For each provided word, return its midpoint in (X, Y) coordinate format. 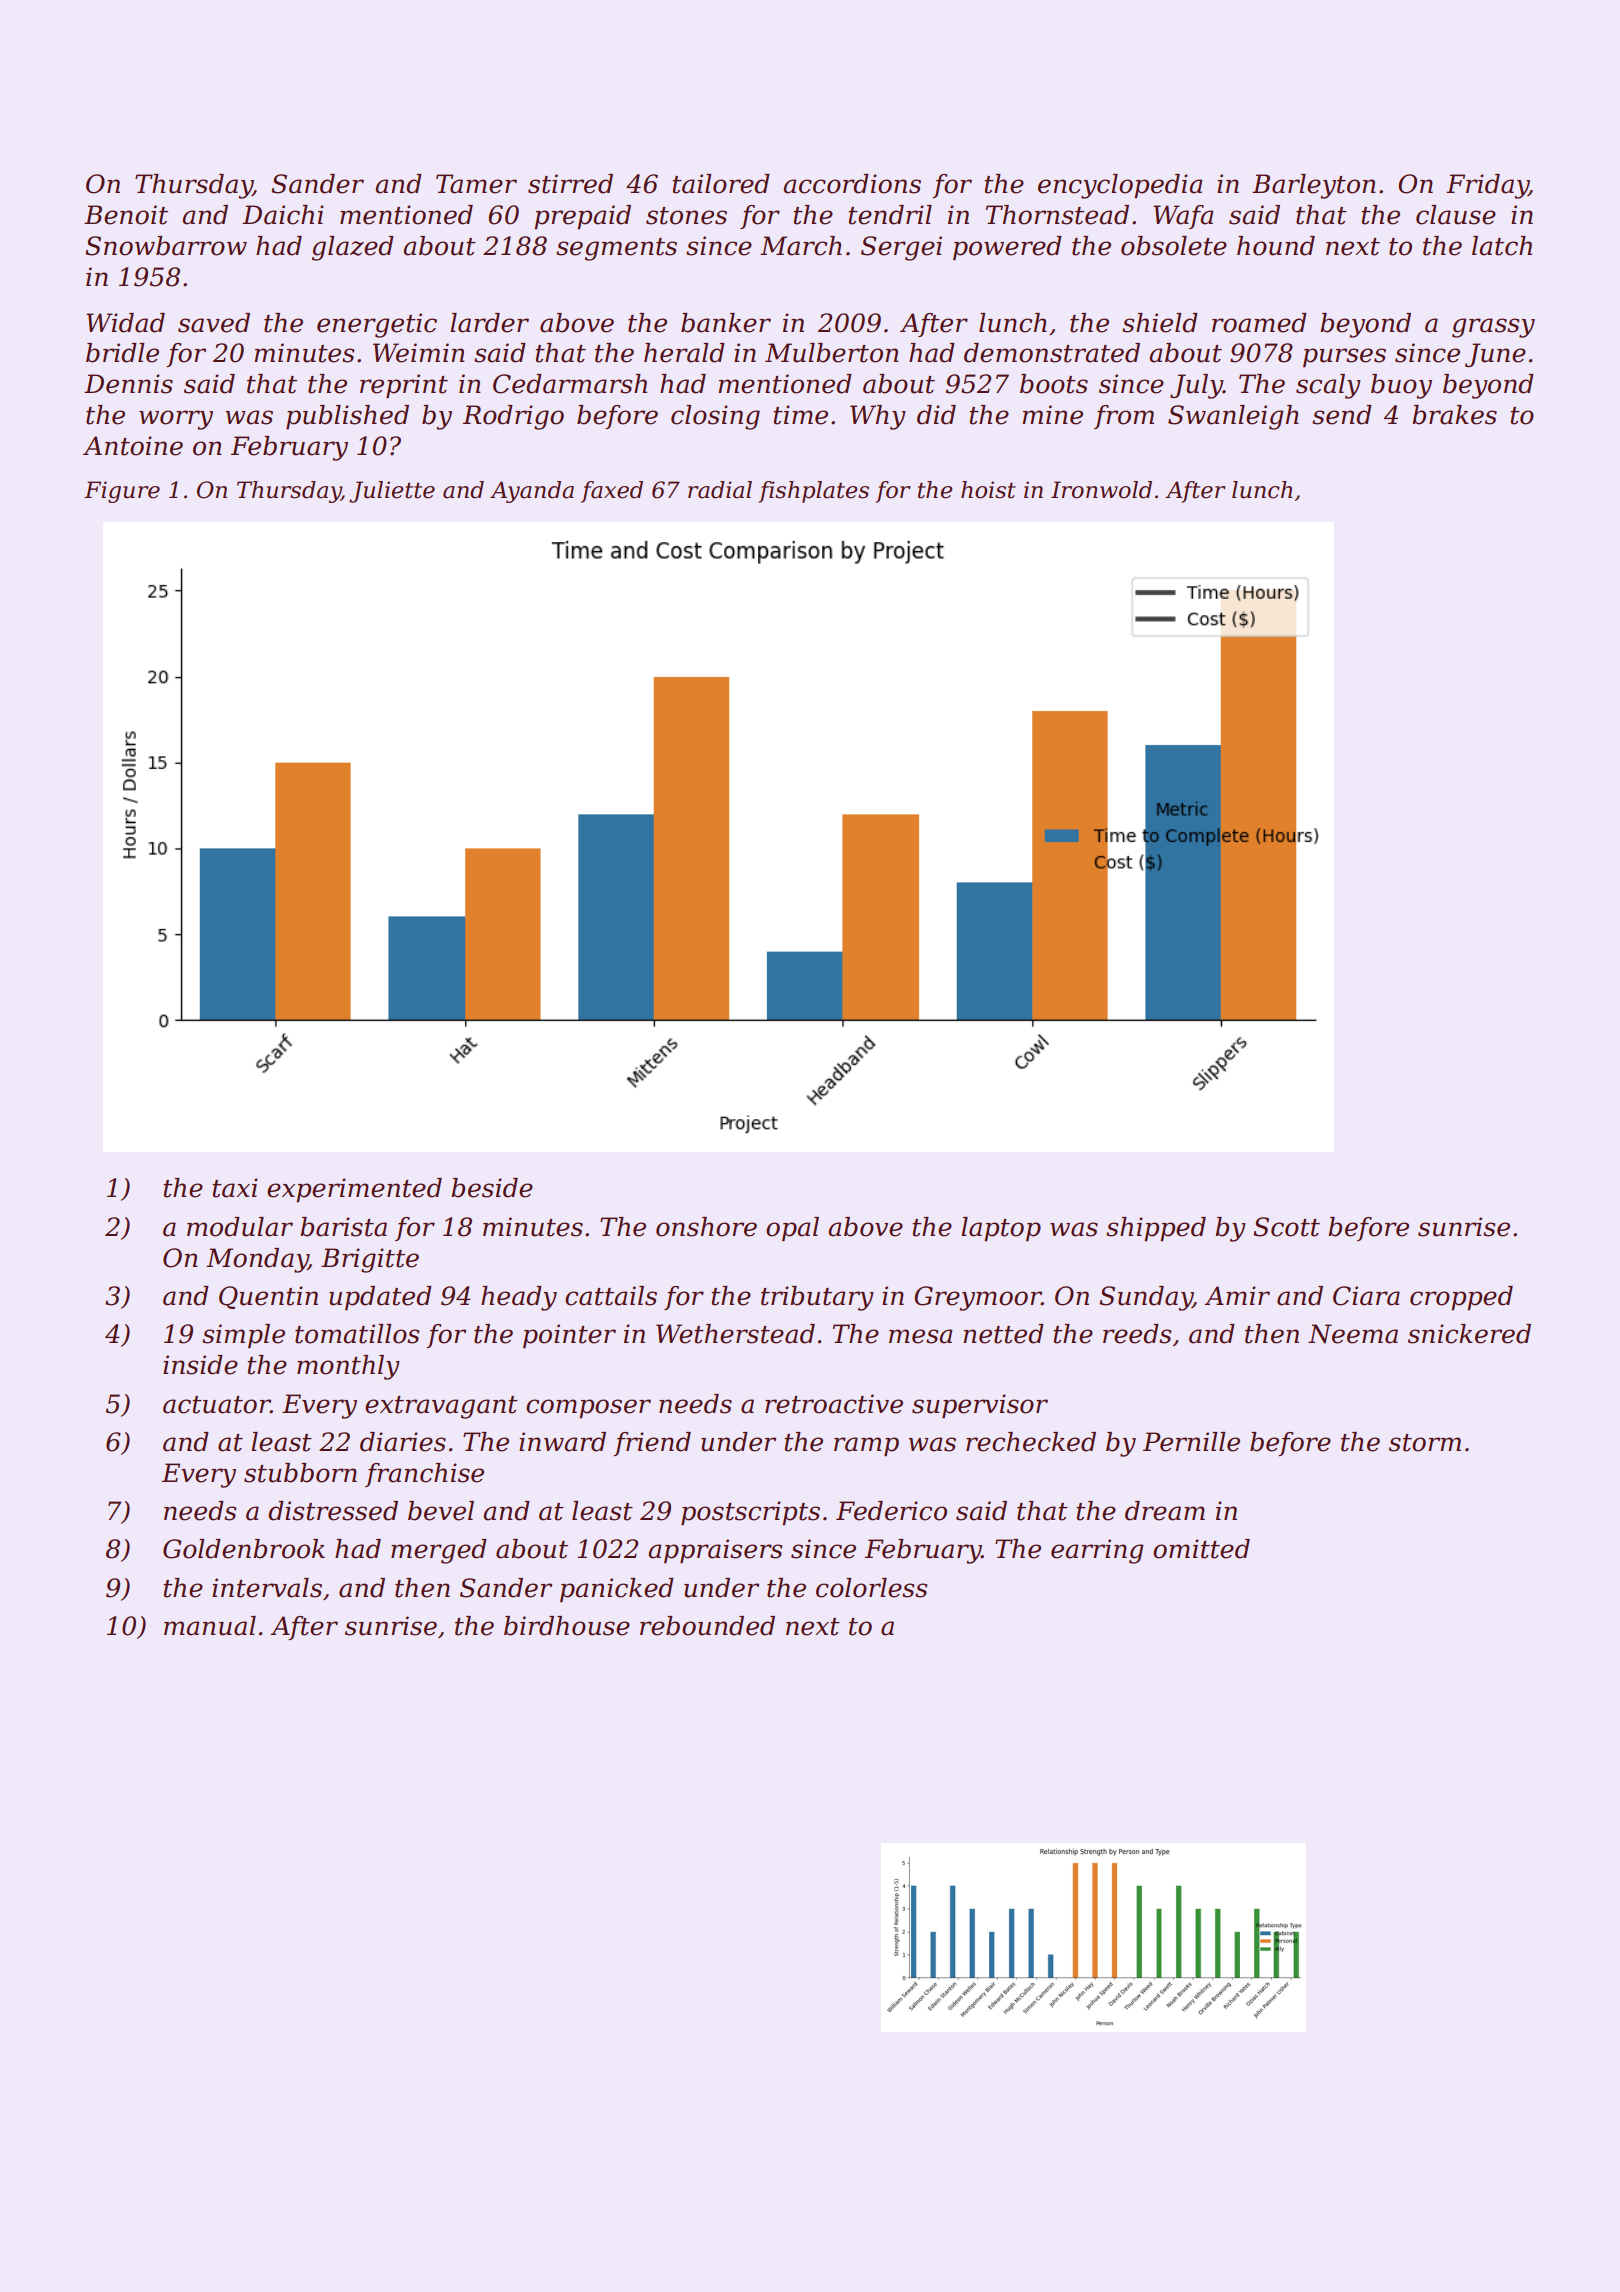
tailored (721, 184)
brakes (1454, 415)
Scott (1286, 1227)
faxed (612, 492)
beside (492, 1188)
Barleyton (1314, 186)
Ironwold (1101, 490)
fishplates (813, 492)
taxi (235, 1188)
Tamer (476, 184)
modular (240, 1227)
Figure (122, 492)
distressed (333, 1511)
